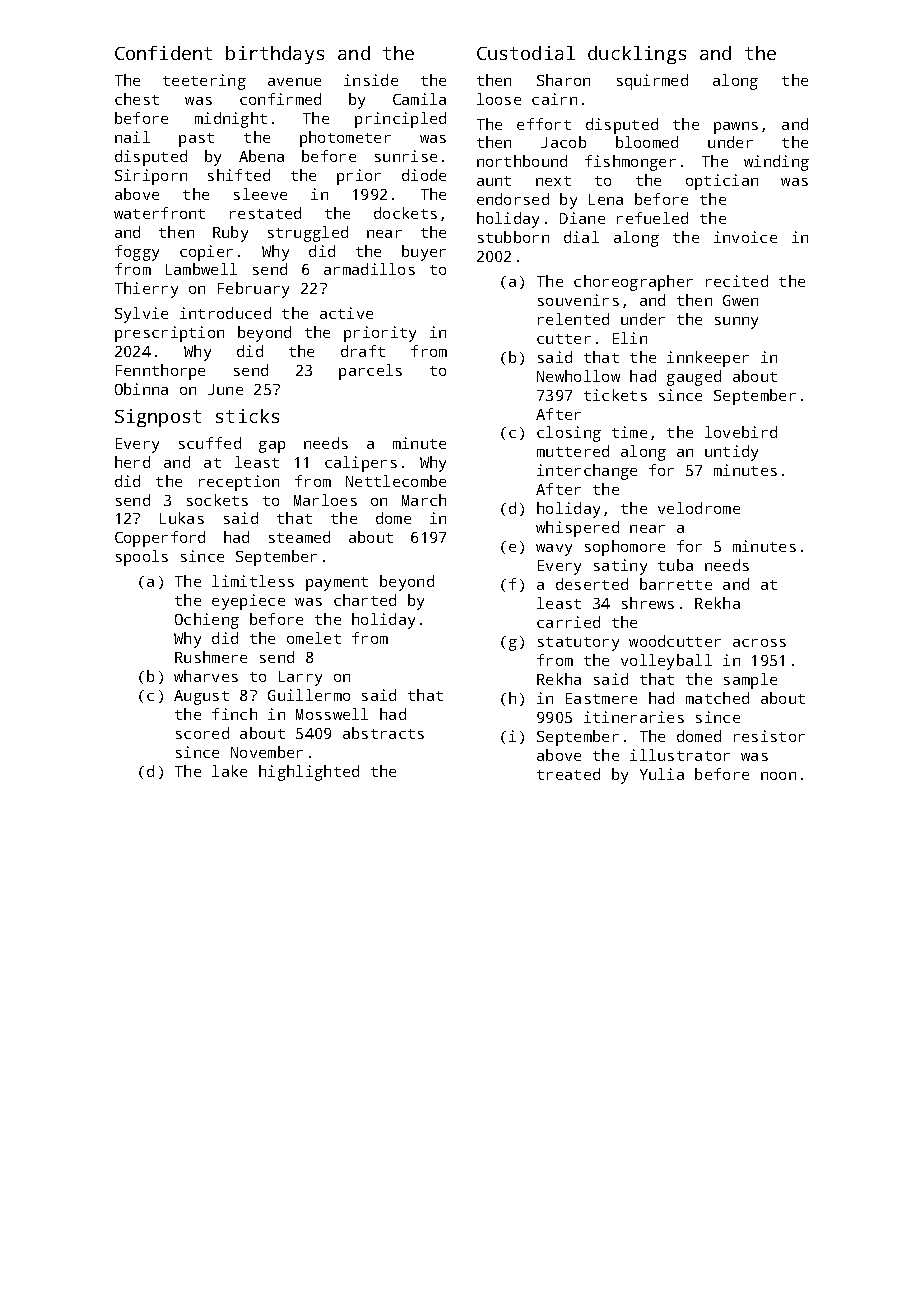 Image resolution: width=924 pixels, height=1308 pixels. What do you see at coordinates (759, 643) in the screenshot?
I see `across` at bounding box center [759, 643].
